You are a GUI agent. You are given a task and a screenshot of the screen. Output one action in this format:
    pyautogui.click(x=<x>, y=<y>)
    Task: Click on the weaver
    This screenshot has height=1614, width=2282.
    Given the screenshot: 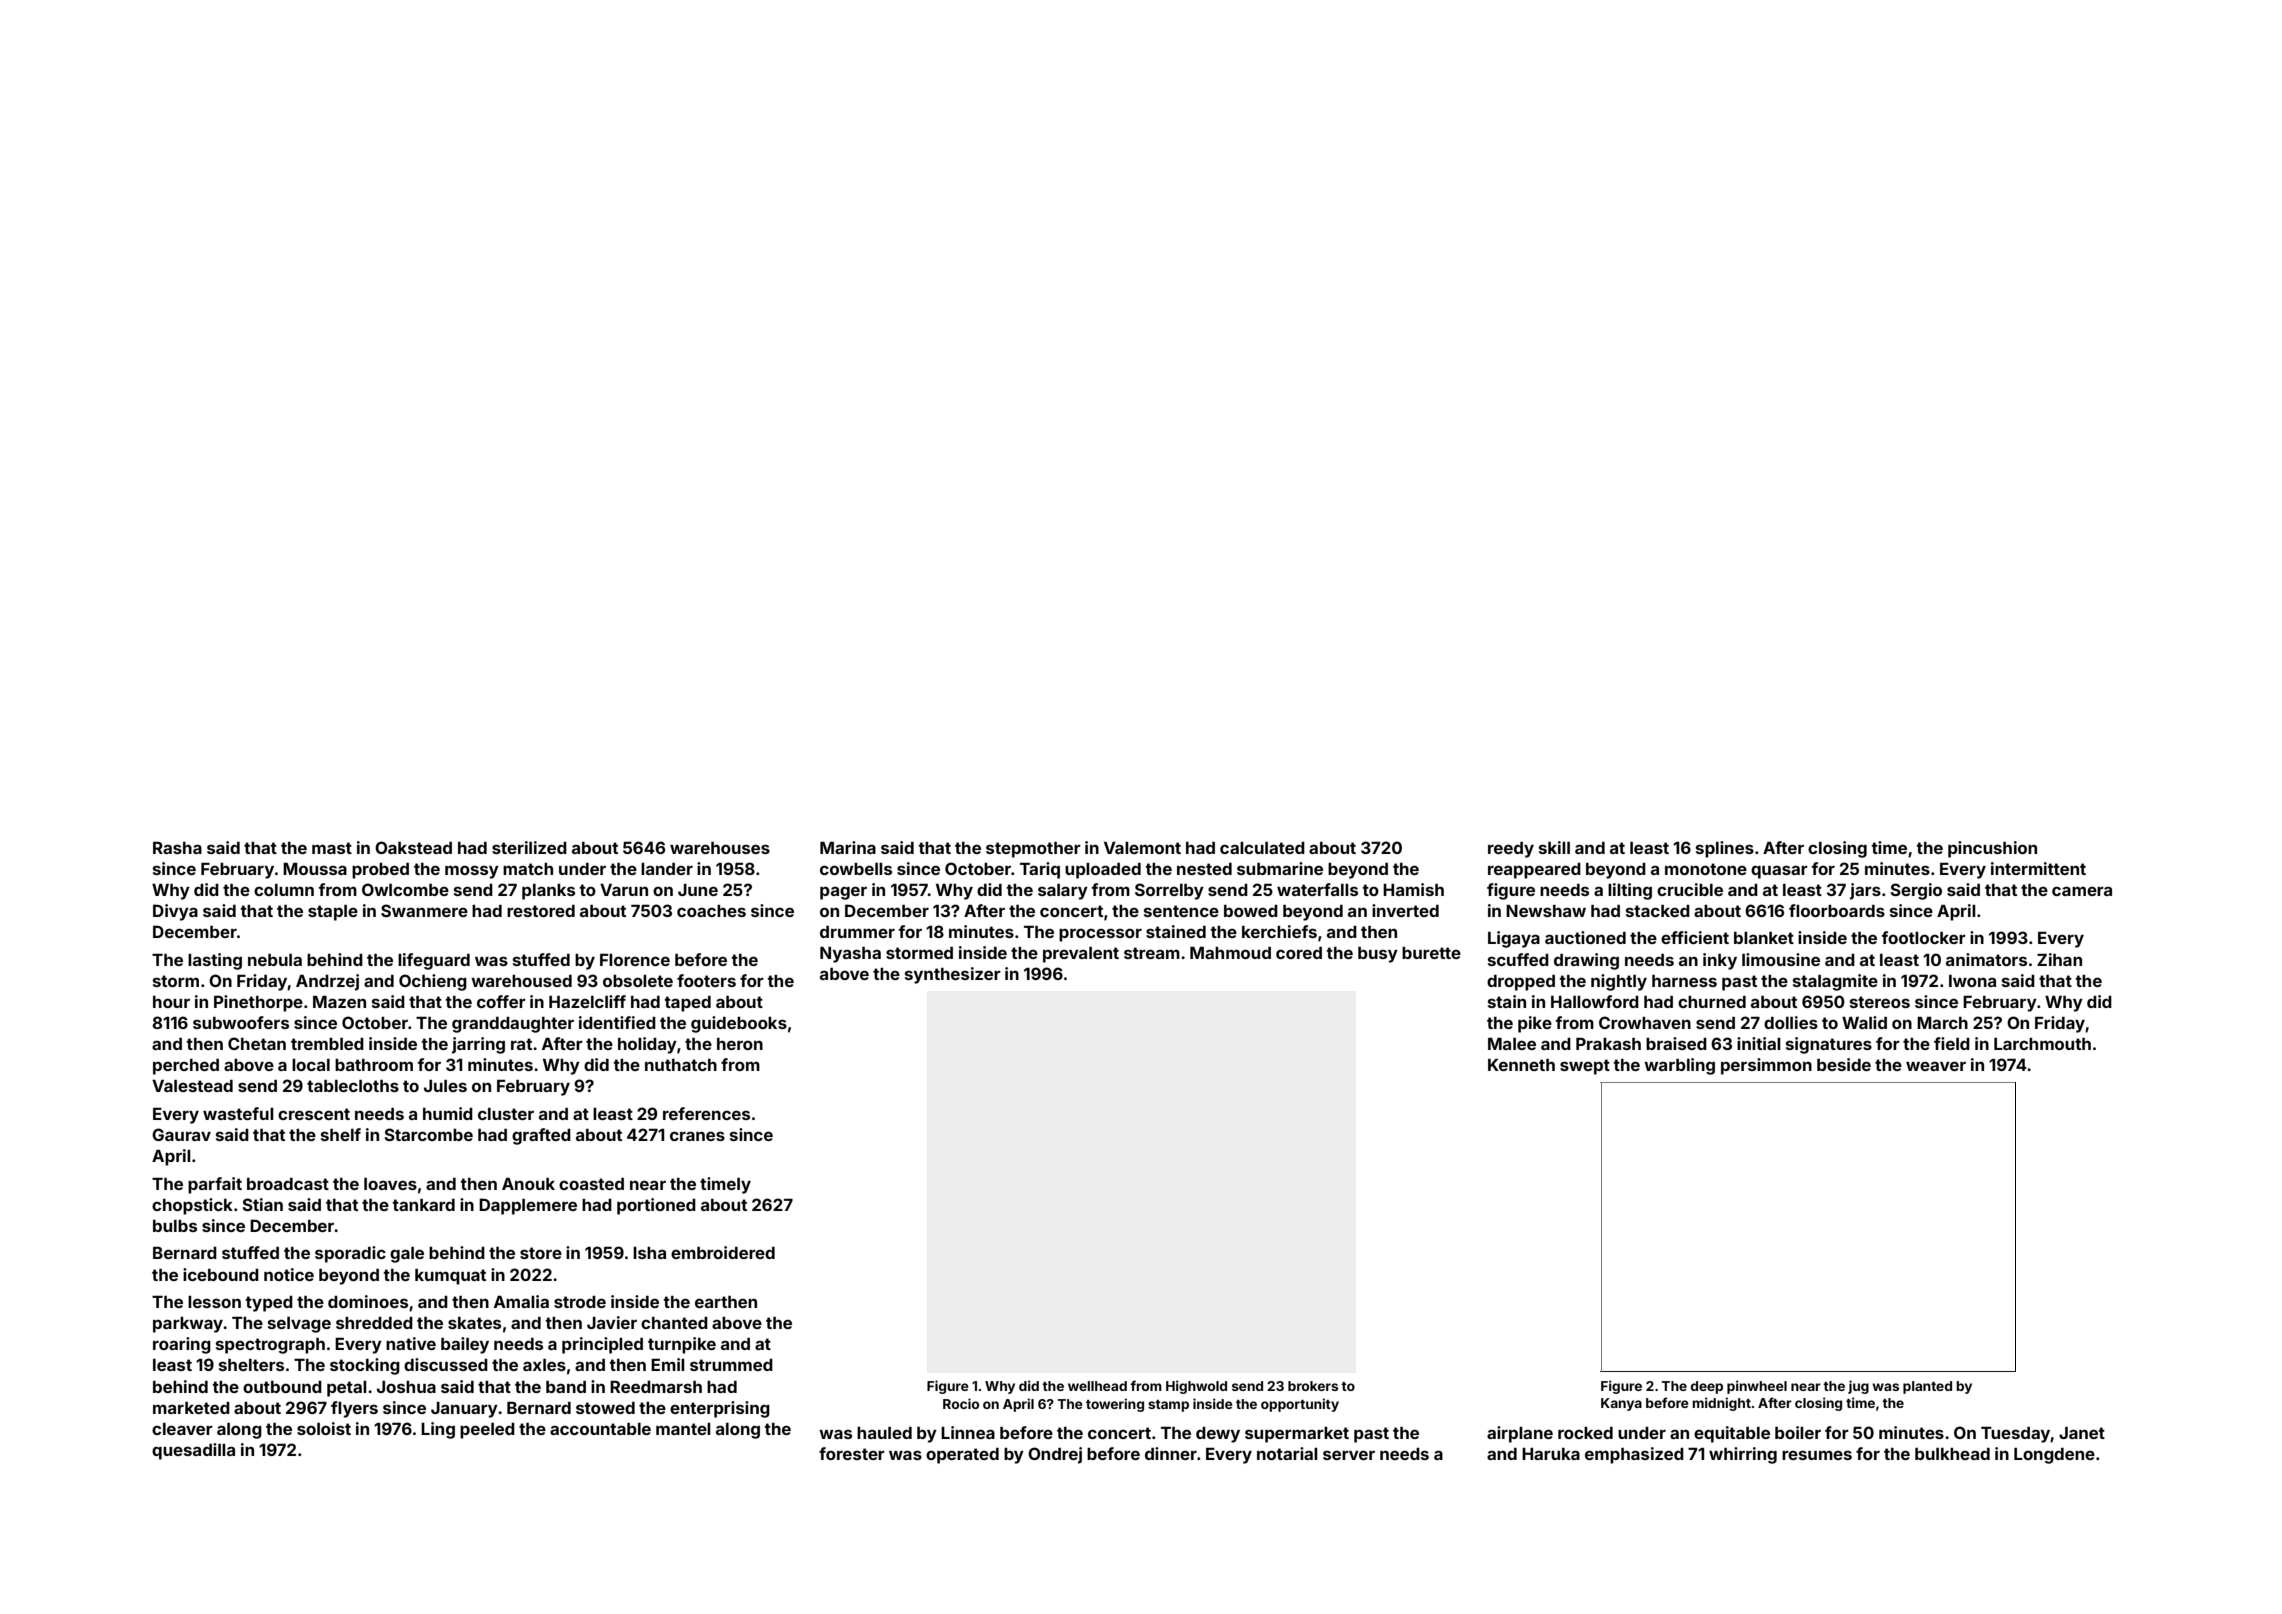 What is the action you would take?
    pyautogui.click(x=1936, y=1066)
